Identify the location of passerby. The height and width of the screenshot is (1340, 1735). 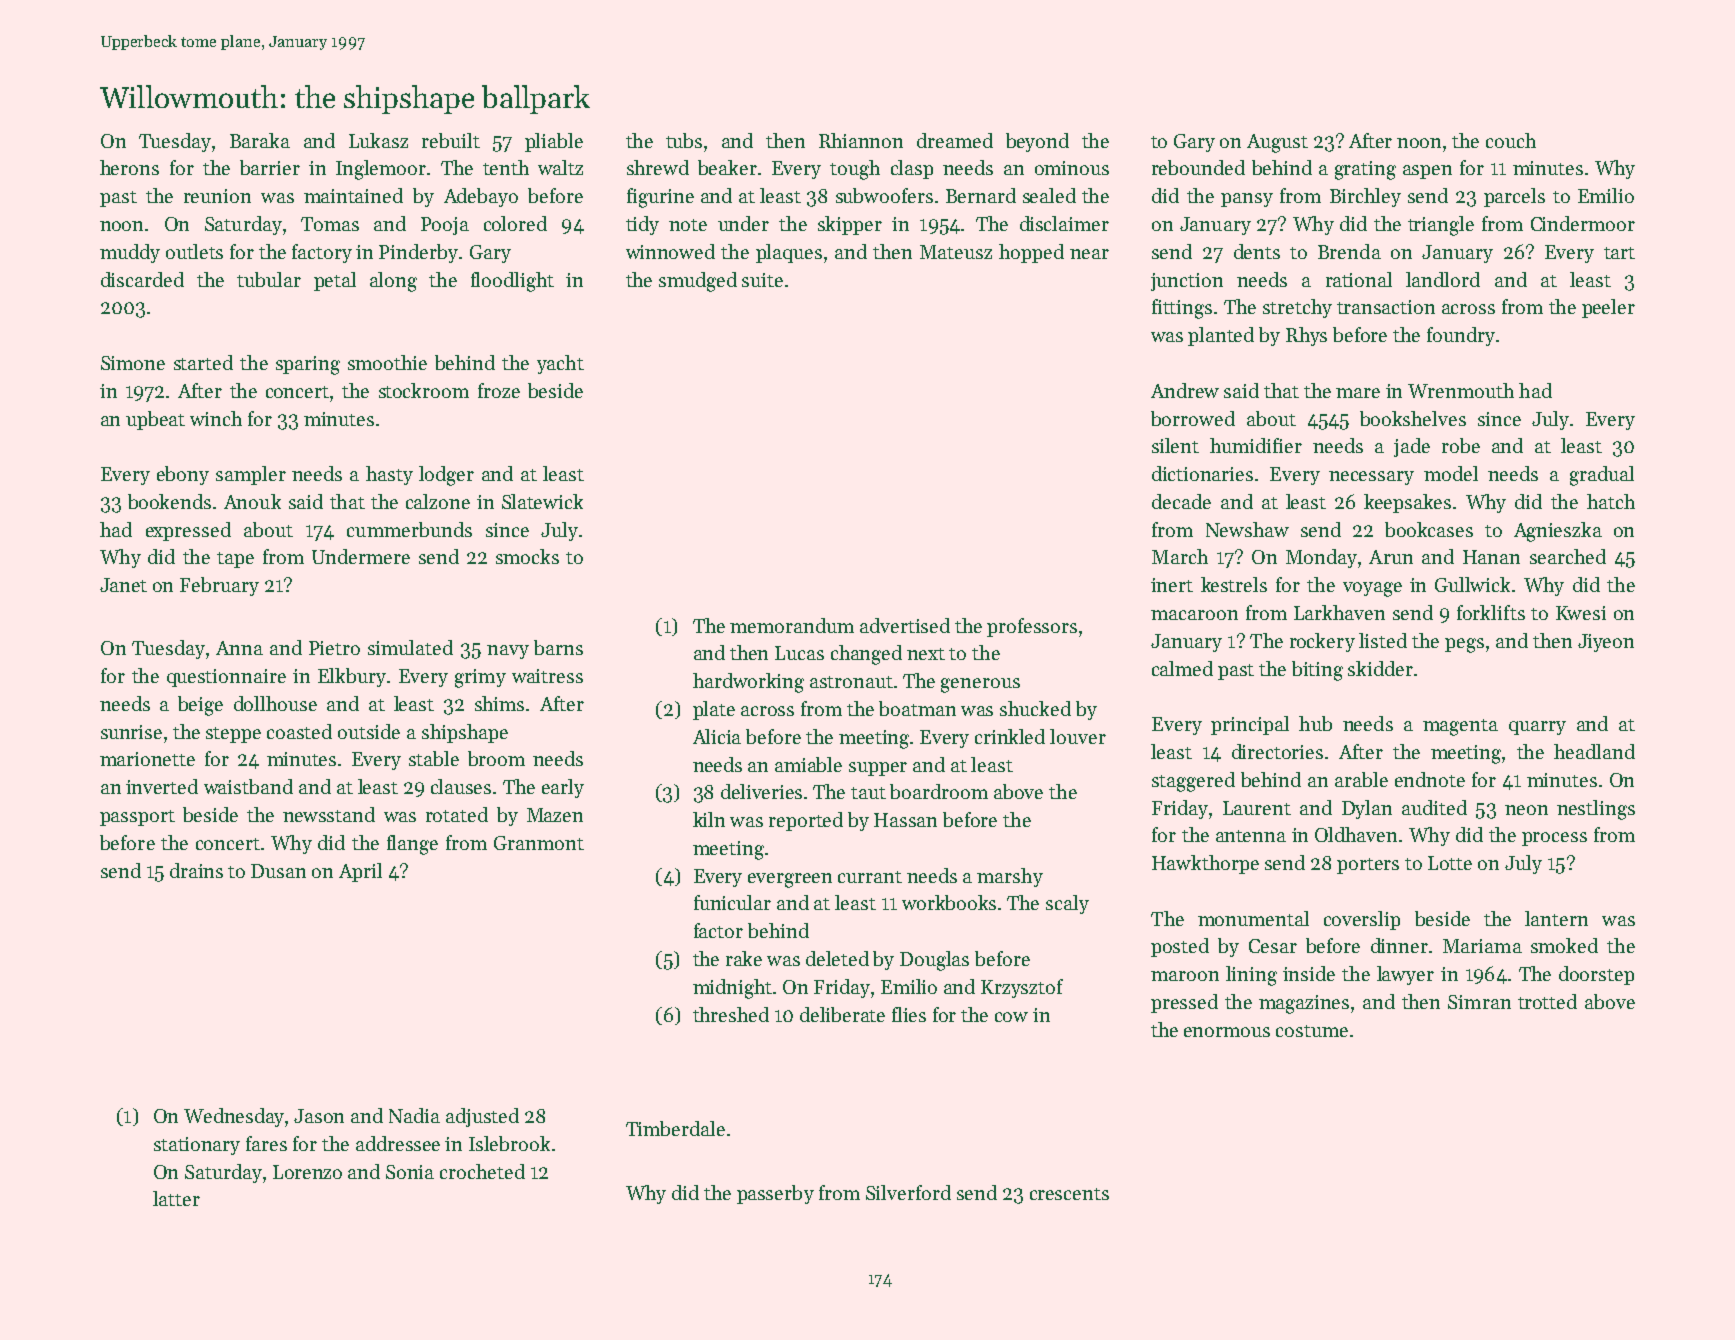
(775, 1194).
